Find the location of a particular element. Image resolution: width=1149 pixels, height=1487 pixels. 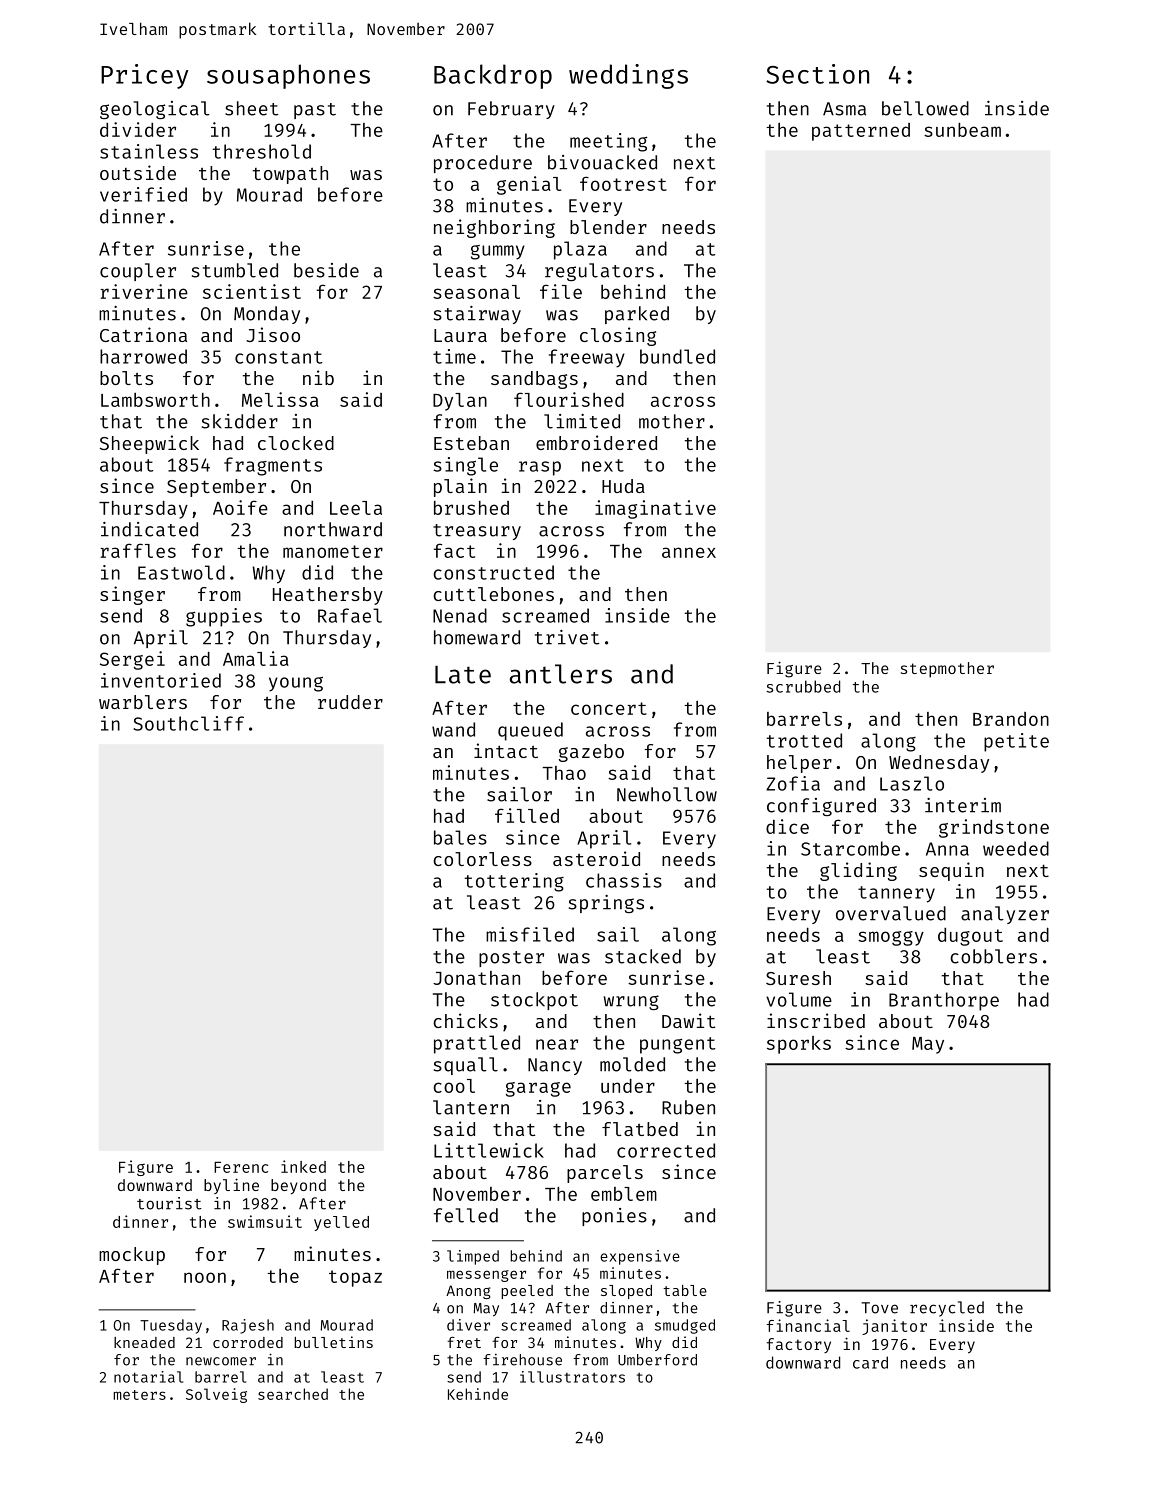

card is located at coordinates (870, 1362).
